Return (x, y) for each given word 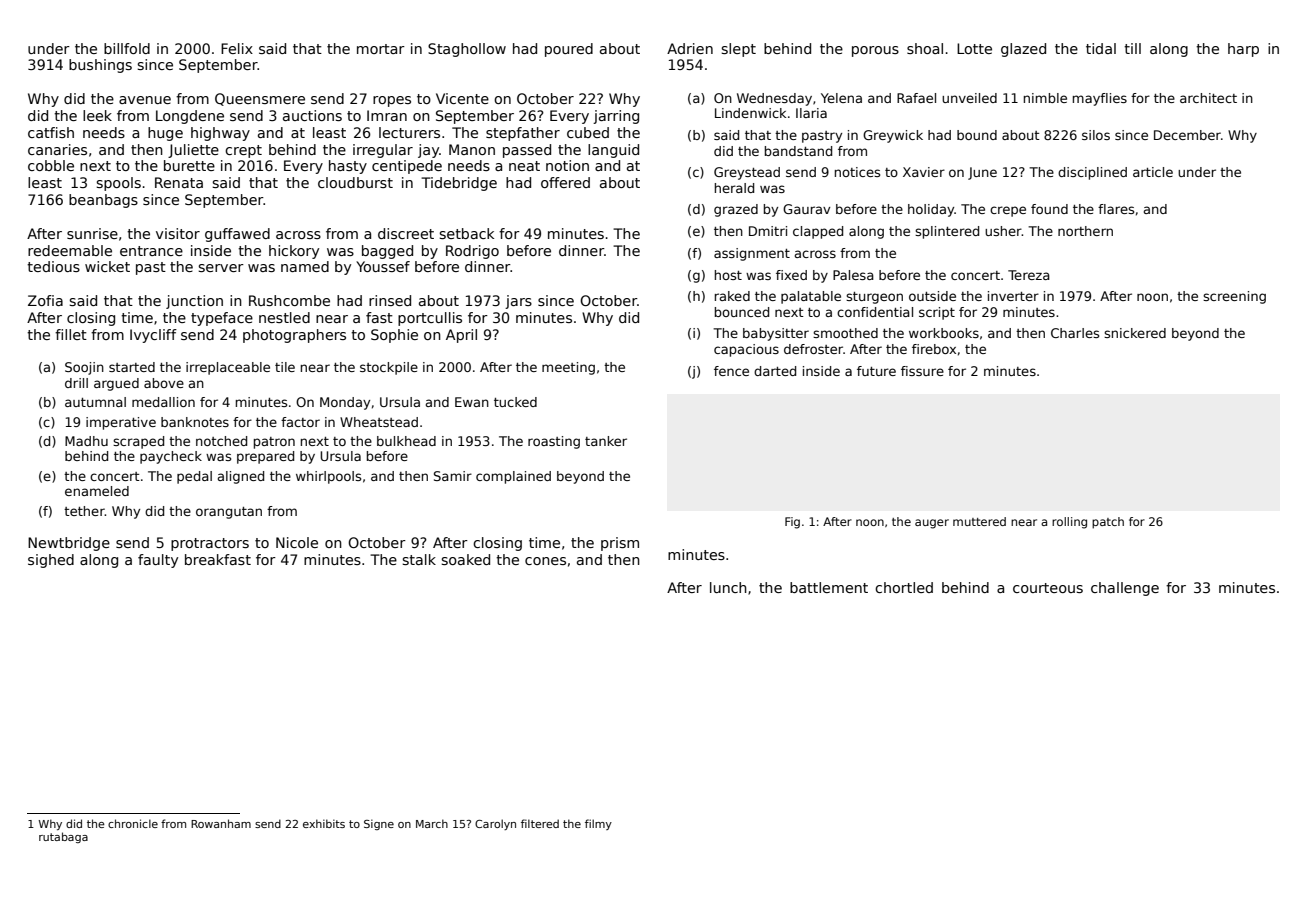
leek (97, 115)
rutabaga (63, 837)
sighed (51, 561)
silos (1096, 135)
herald (734, 188)
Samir (453, 476)
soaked (466, 559)
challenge (1125, 589)
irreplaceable (228, 368)
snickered (1135, 333)
